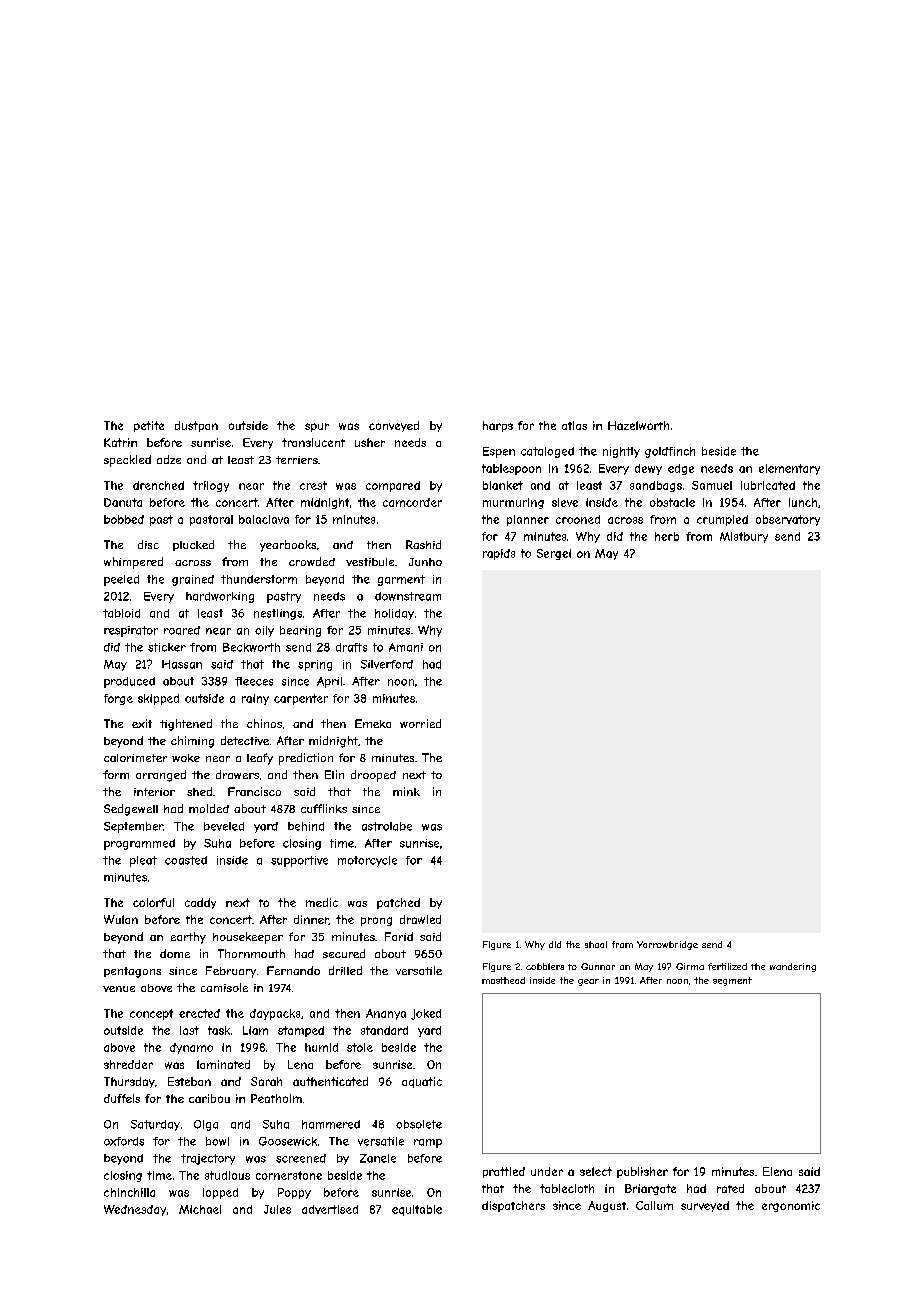 The width and height of the image is (924, 1308). What do you see at coordinates (554, 554) in the image?
I see `Sergei` at bounding box center [554, 554].
